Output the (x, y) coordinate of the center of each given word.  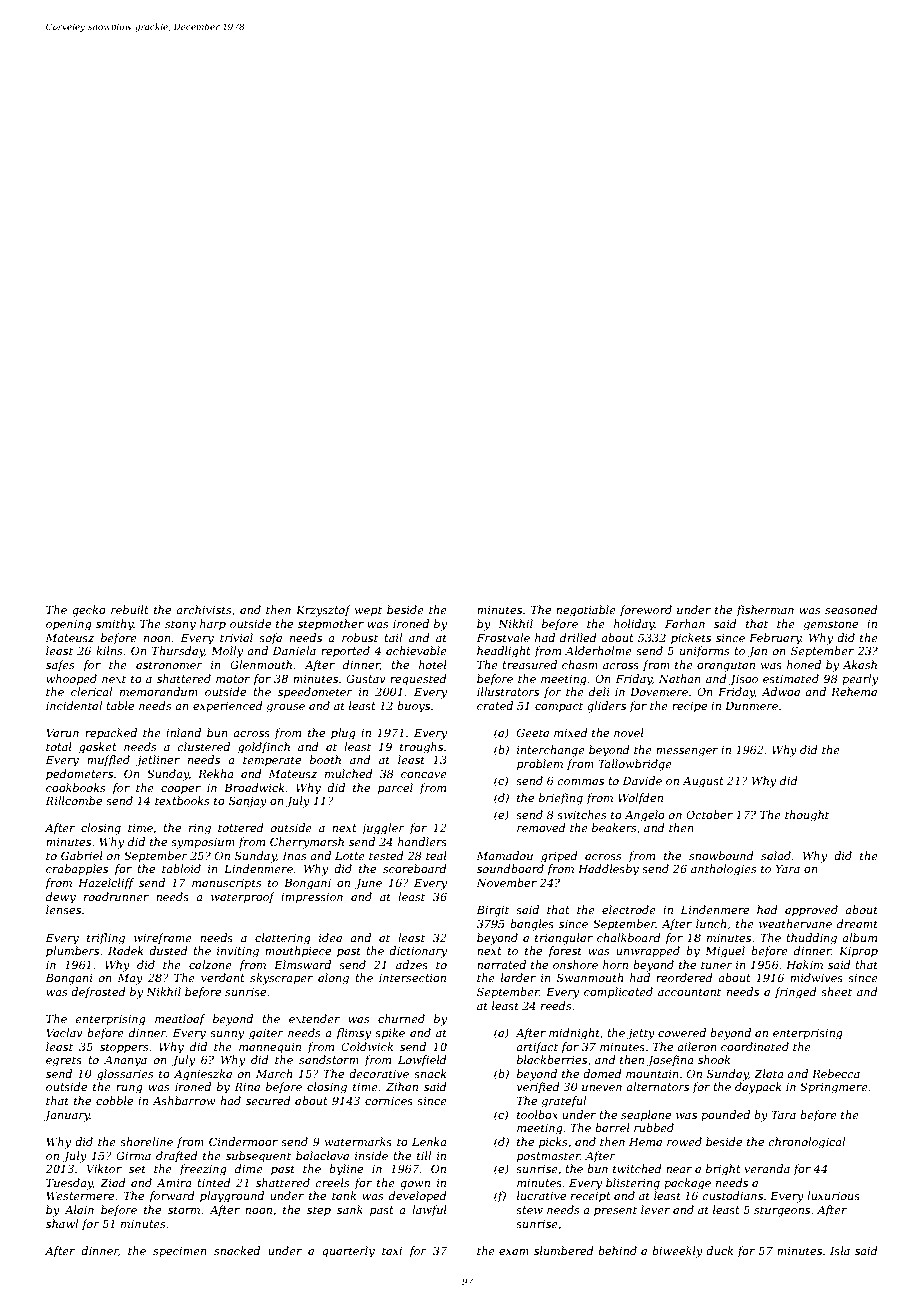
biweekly (677, 1252)
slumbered (564, 1250)
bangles (532, 925)
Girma (133, 1155)
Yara (788, 868)
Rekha (216, 773)
